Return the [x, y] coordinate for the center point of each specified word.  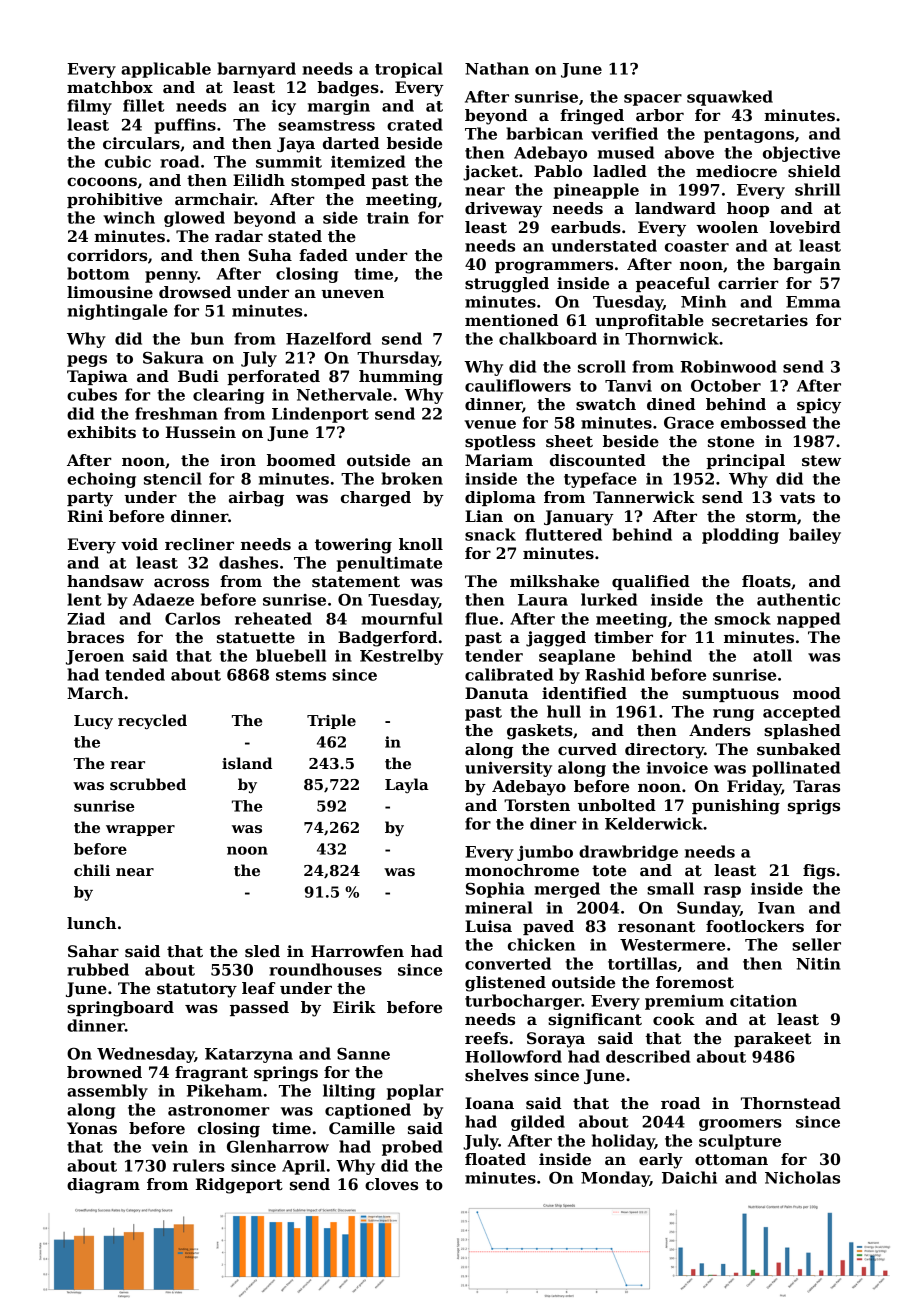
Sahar [93, 951]
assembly [107, 1092]
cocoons [102, 181]
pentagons [749, 136]
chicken [541, 944]
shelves [496, 1075]
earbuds [586, 227]
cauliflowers [518, 385]
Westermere [672, 945]
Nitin [818, 964]
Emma [813, 302]
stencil [173, 478]
